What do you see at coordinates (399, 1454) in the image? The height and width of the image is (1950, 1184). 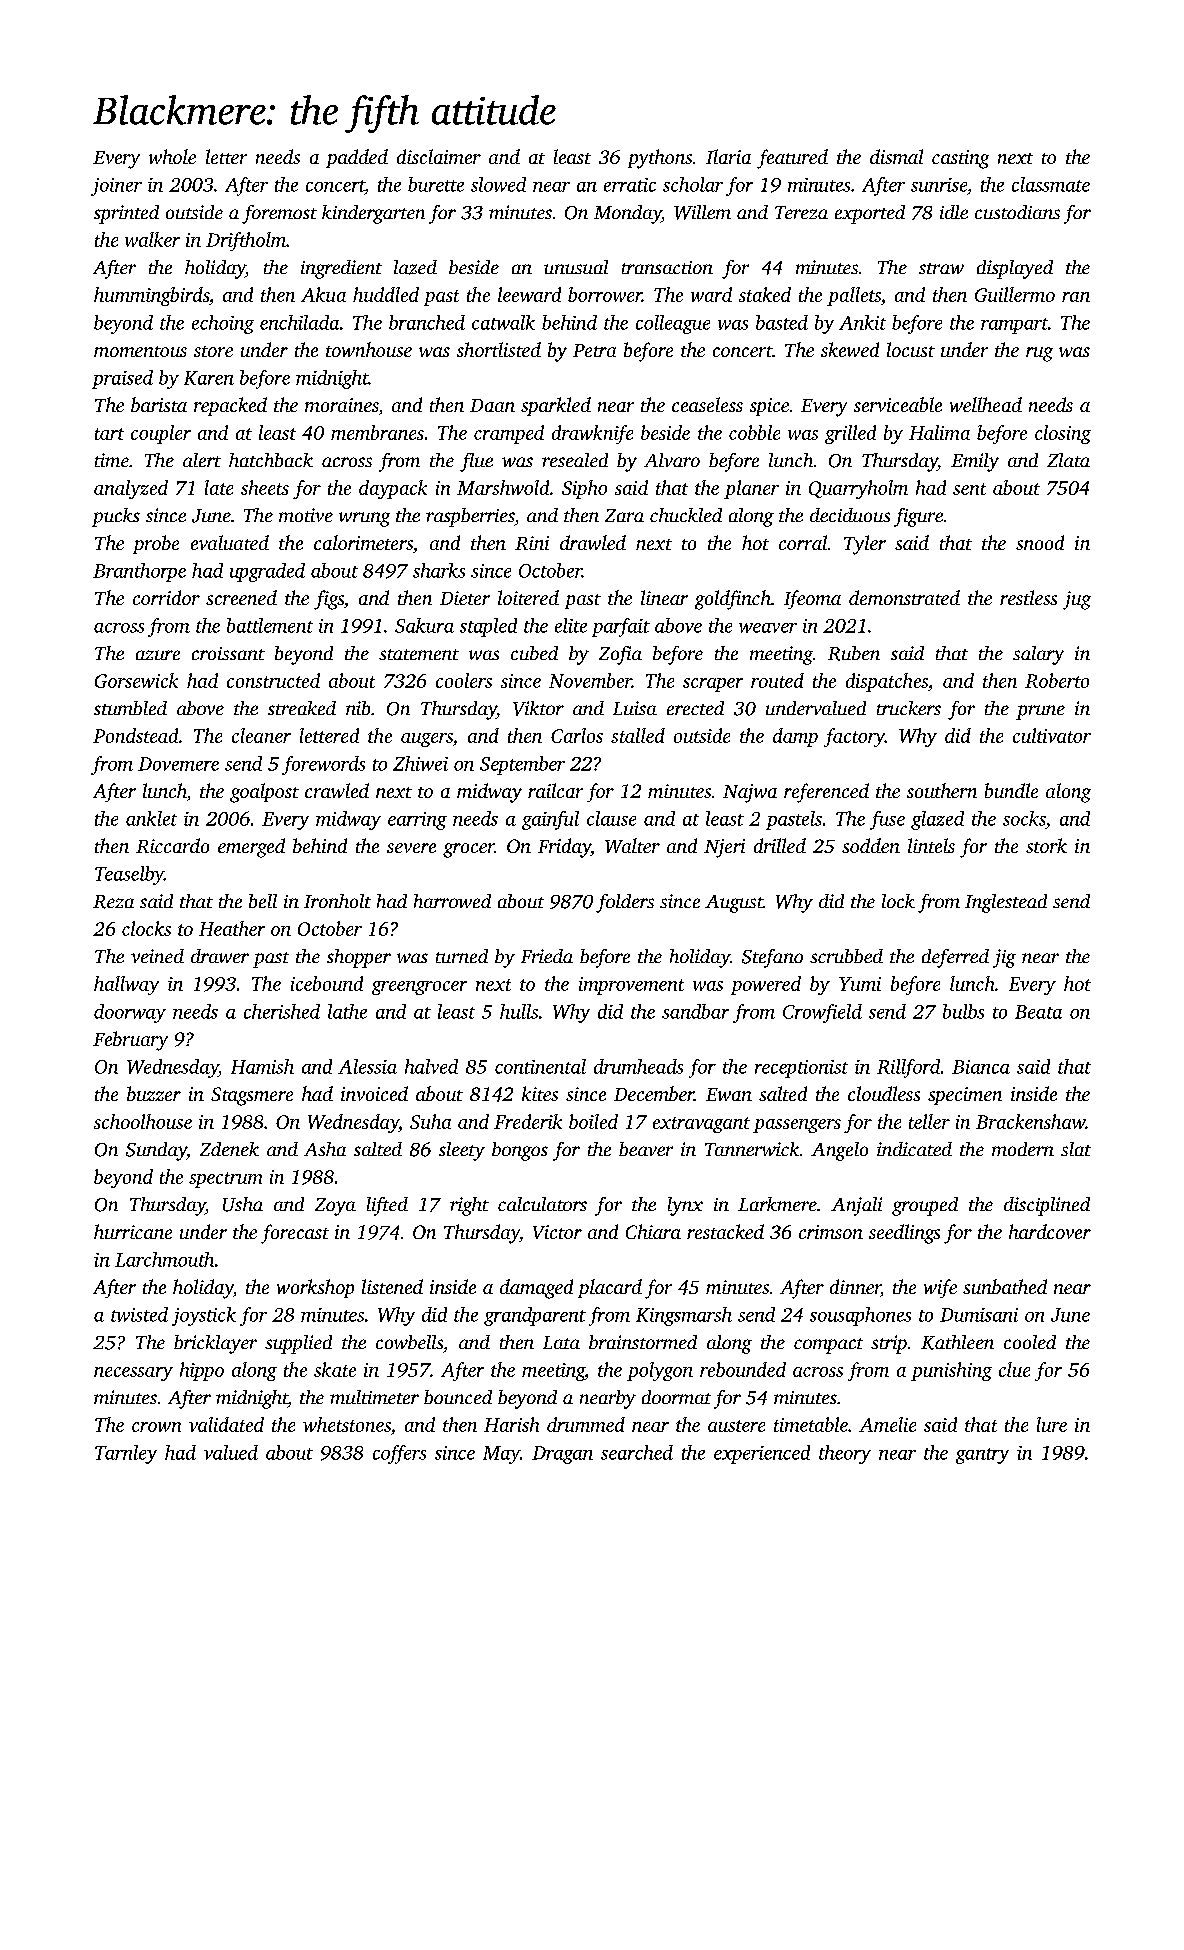 I see `coffers` at bounding box center [399, 1454].
